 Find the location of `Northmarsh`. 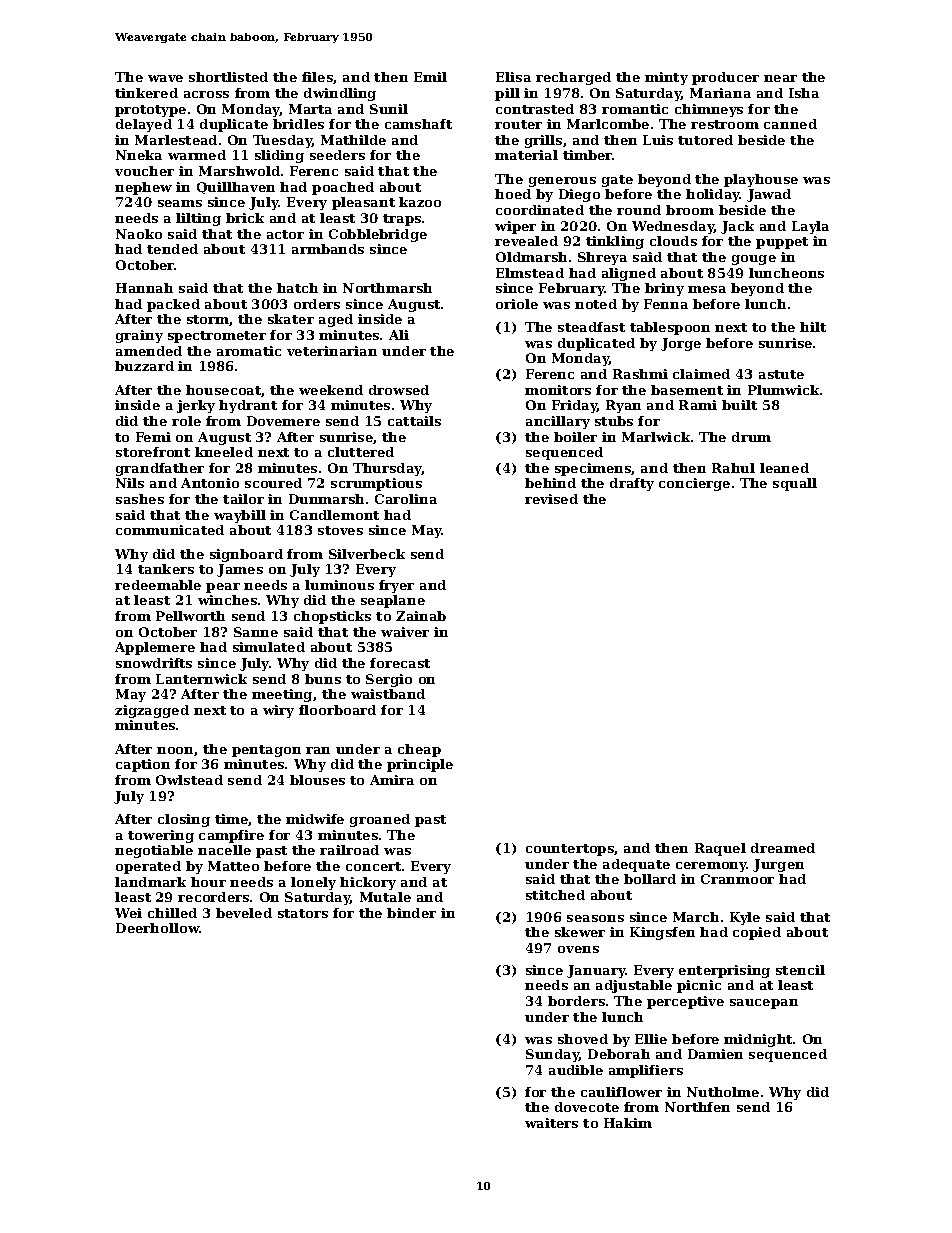

Northmarsh is located at coordinates (387, 288).
